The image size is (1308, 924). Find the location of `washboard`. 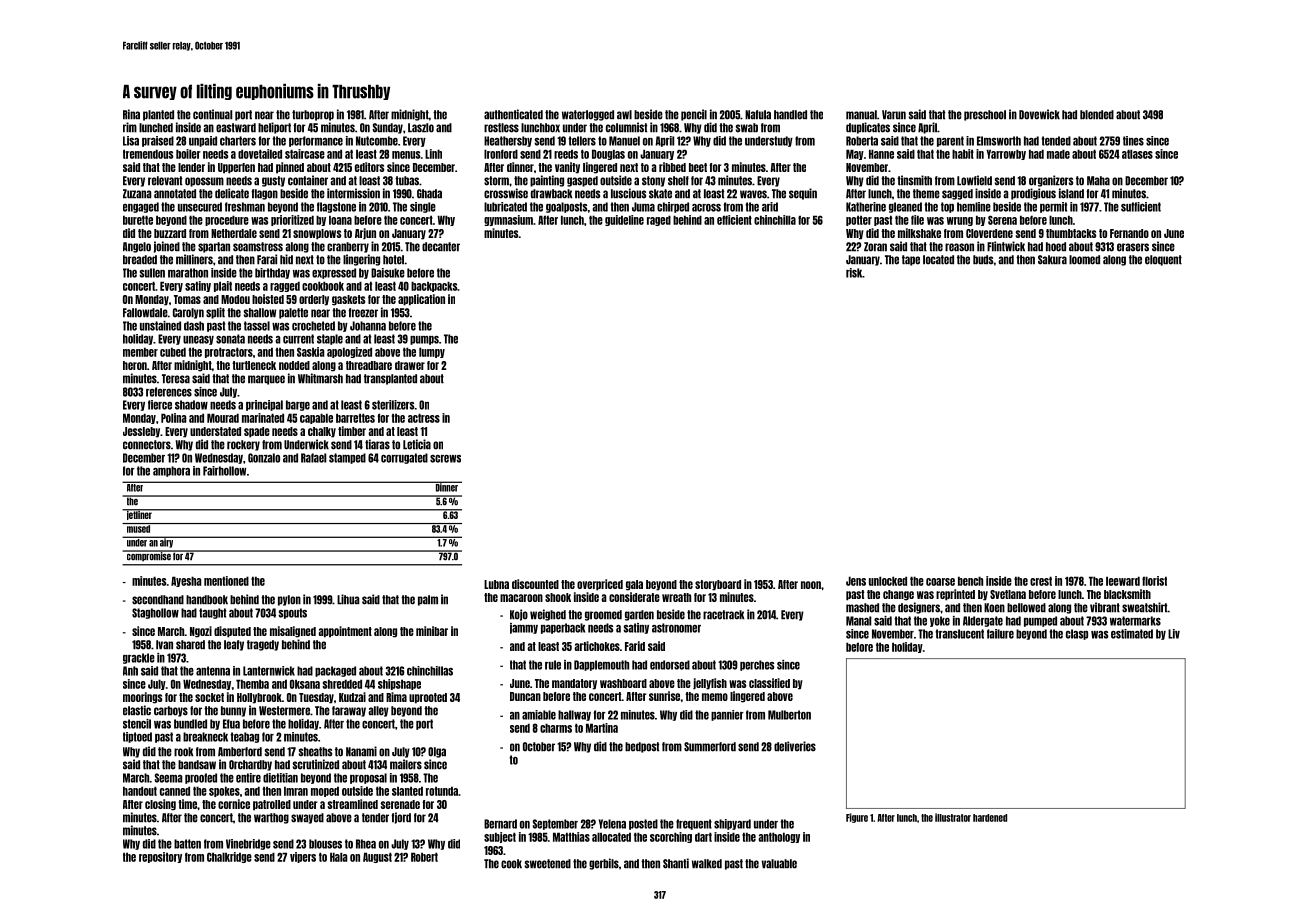

washboard is located at coordinates (623, 683).
